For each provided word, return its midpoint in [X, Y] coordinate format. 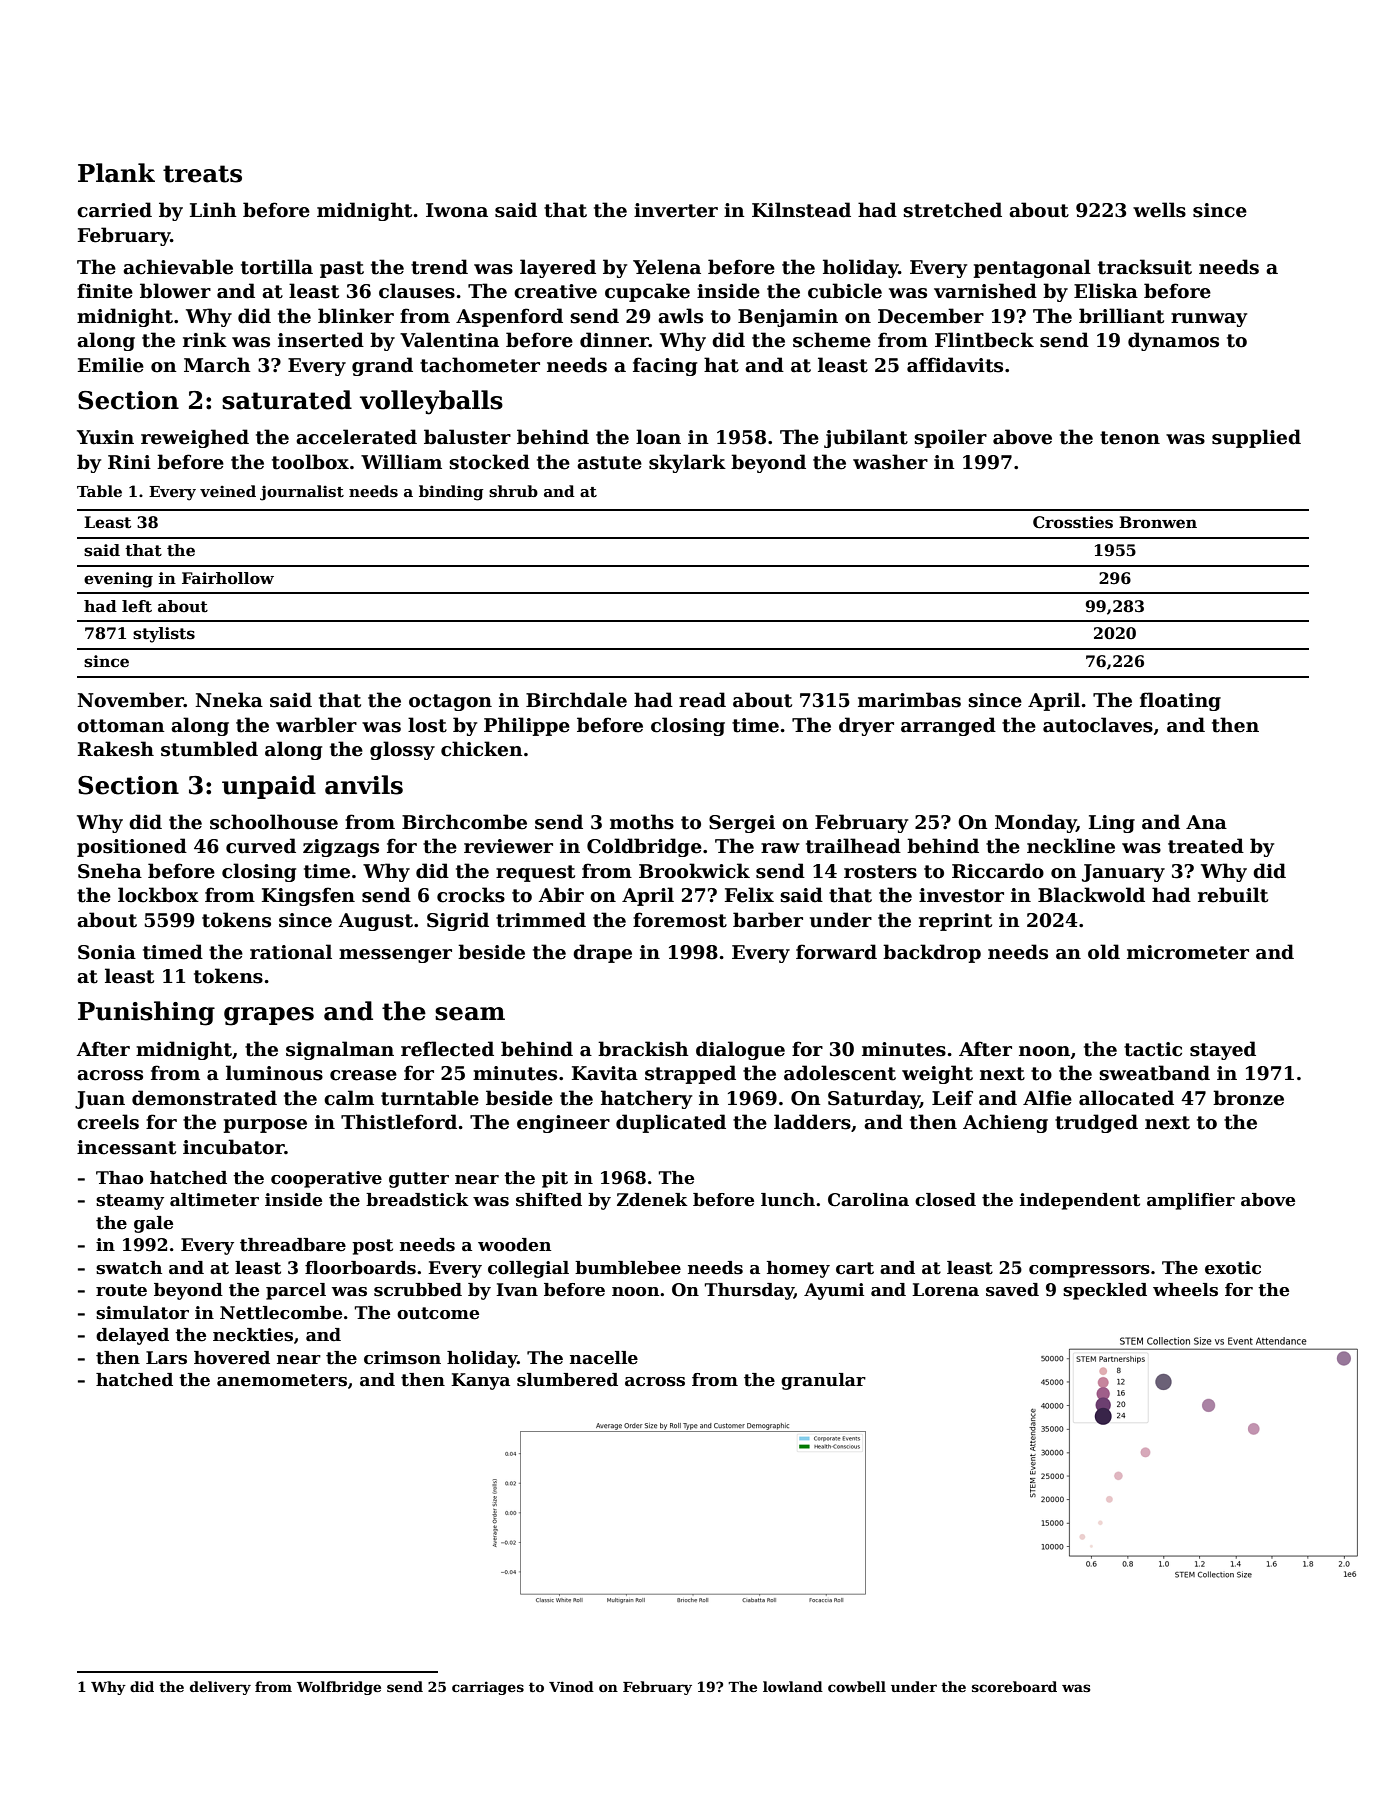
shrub [513, 491]
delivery [220, 1688]
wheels [1185, 1290]
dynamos [1173, 341]
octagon [450, 702]
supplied [1256, 438]
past [342, 269]
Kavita [605, 1073]
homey [798, 1269]
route [121, 1290]
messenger [395, 956]
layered [558, 268]
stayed [1223, 1050]
